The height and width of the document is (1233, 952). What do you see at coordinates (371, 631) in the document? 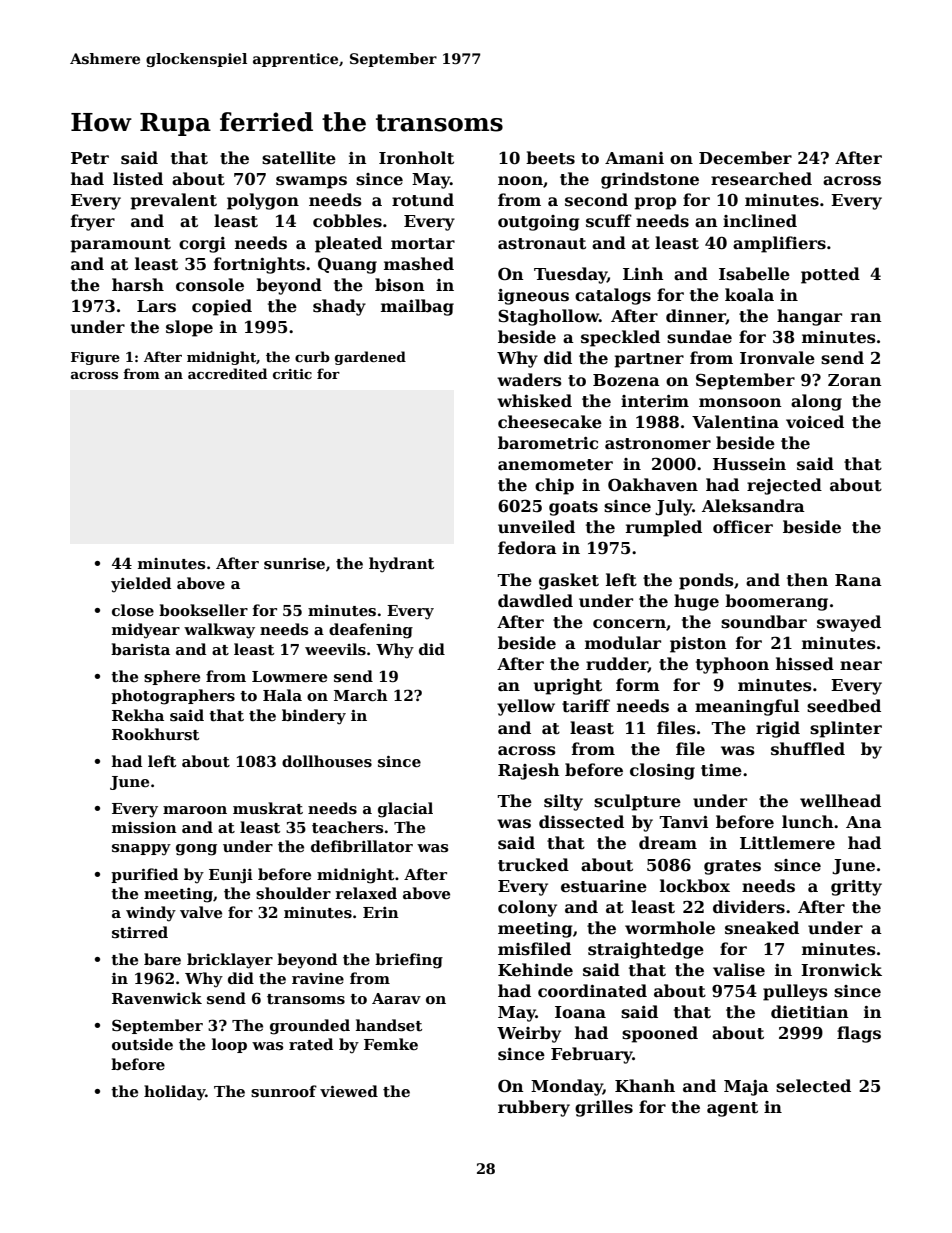
I see `deafening` at bounding box center [371, 631].
